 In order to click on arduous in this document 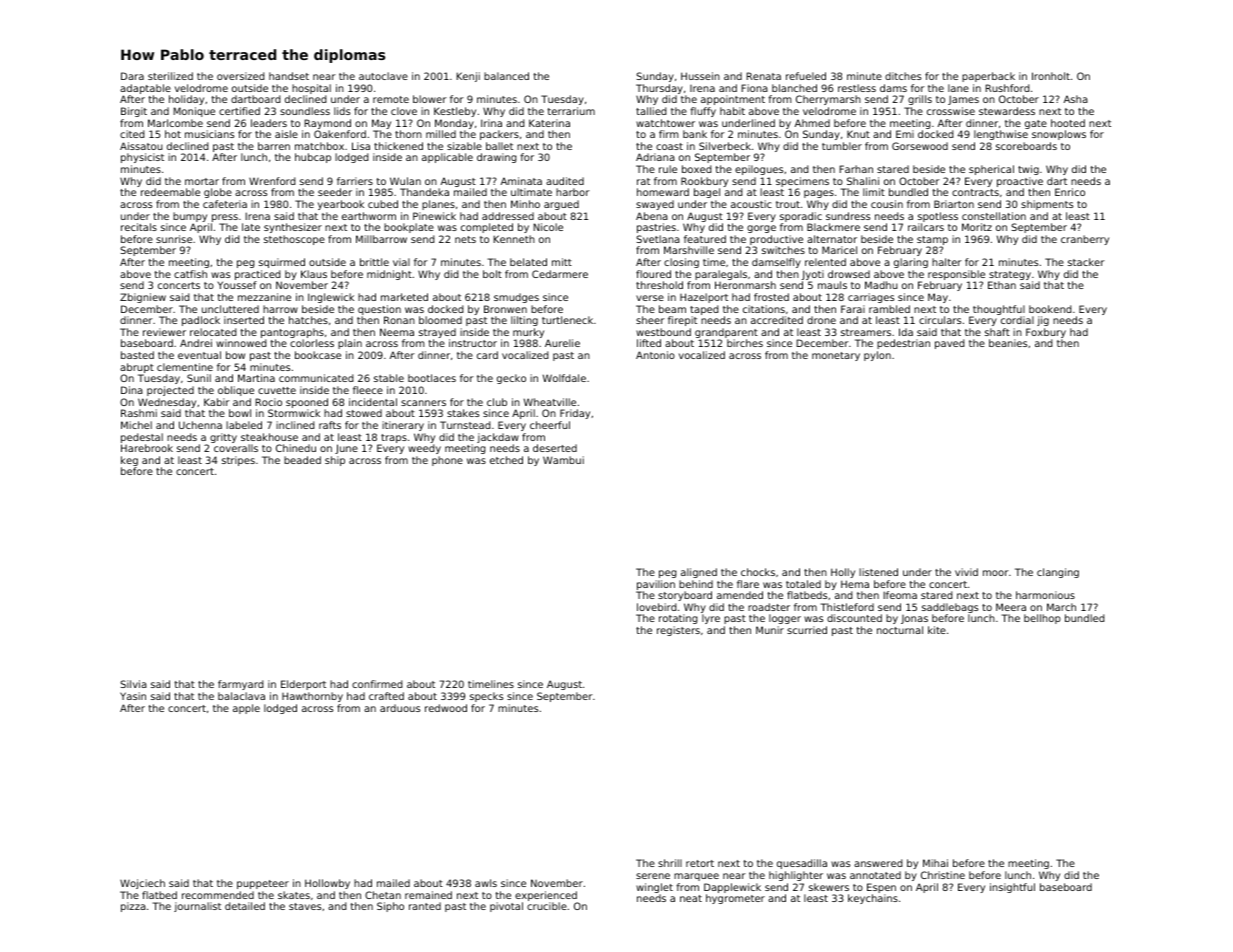, I will do `click(400, 708)`.
